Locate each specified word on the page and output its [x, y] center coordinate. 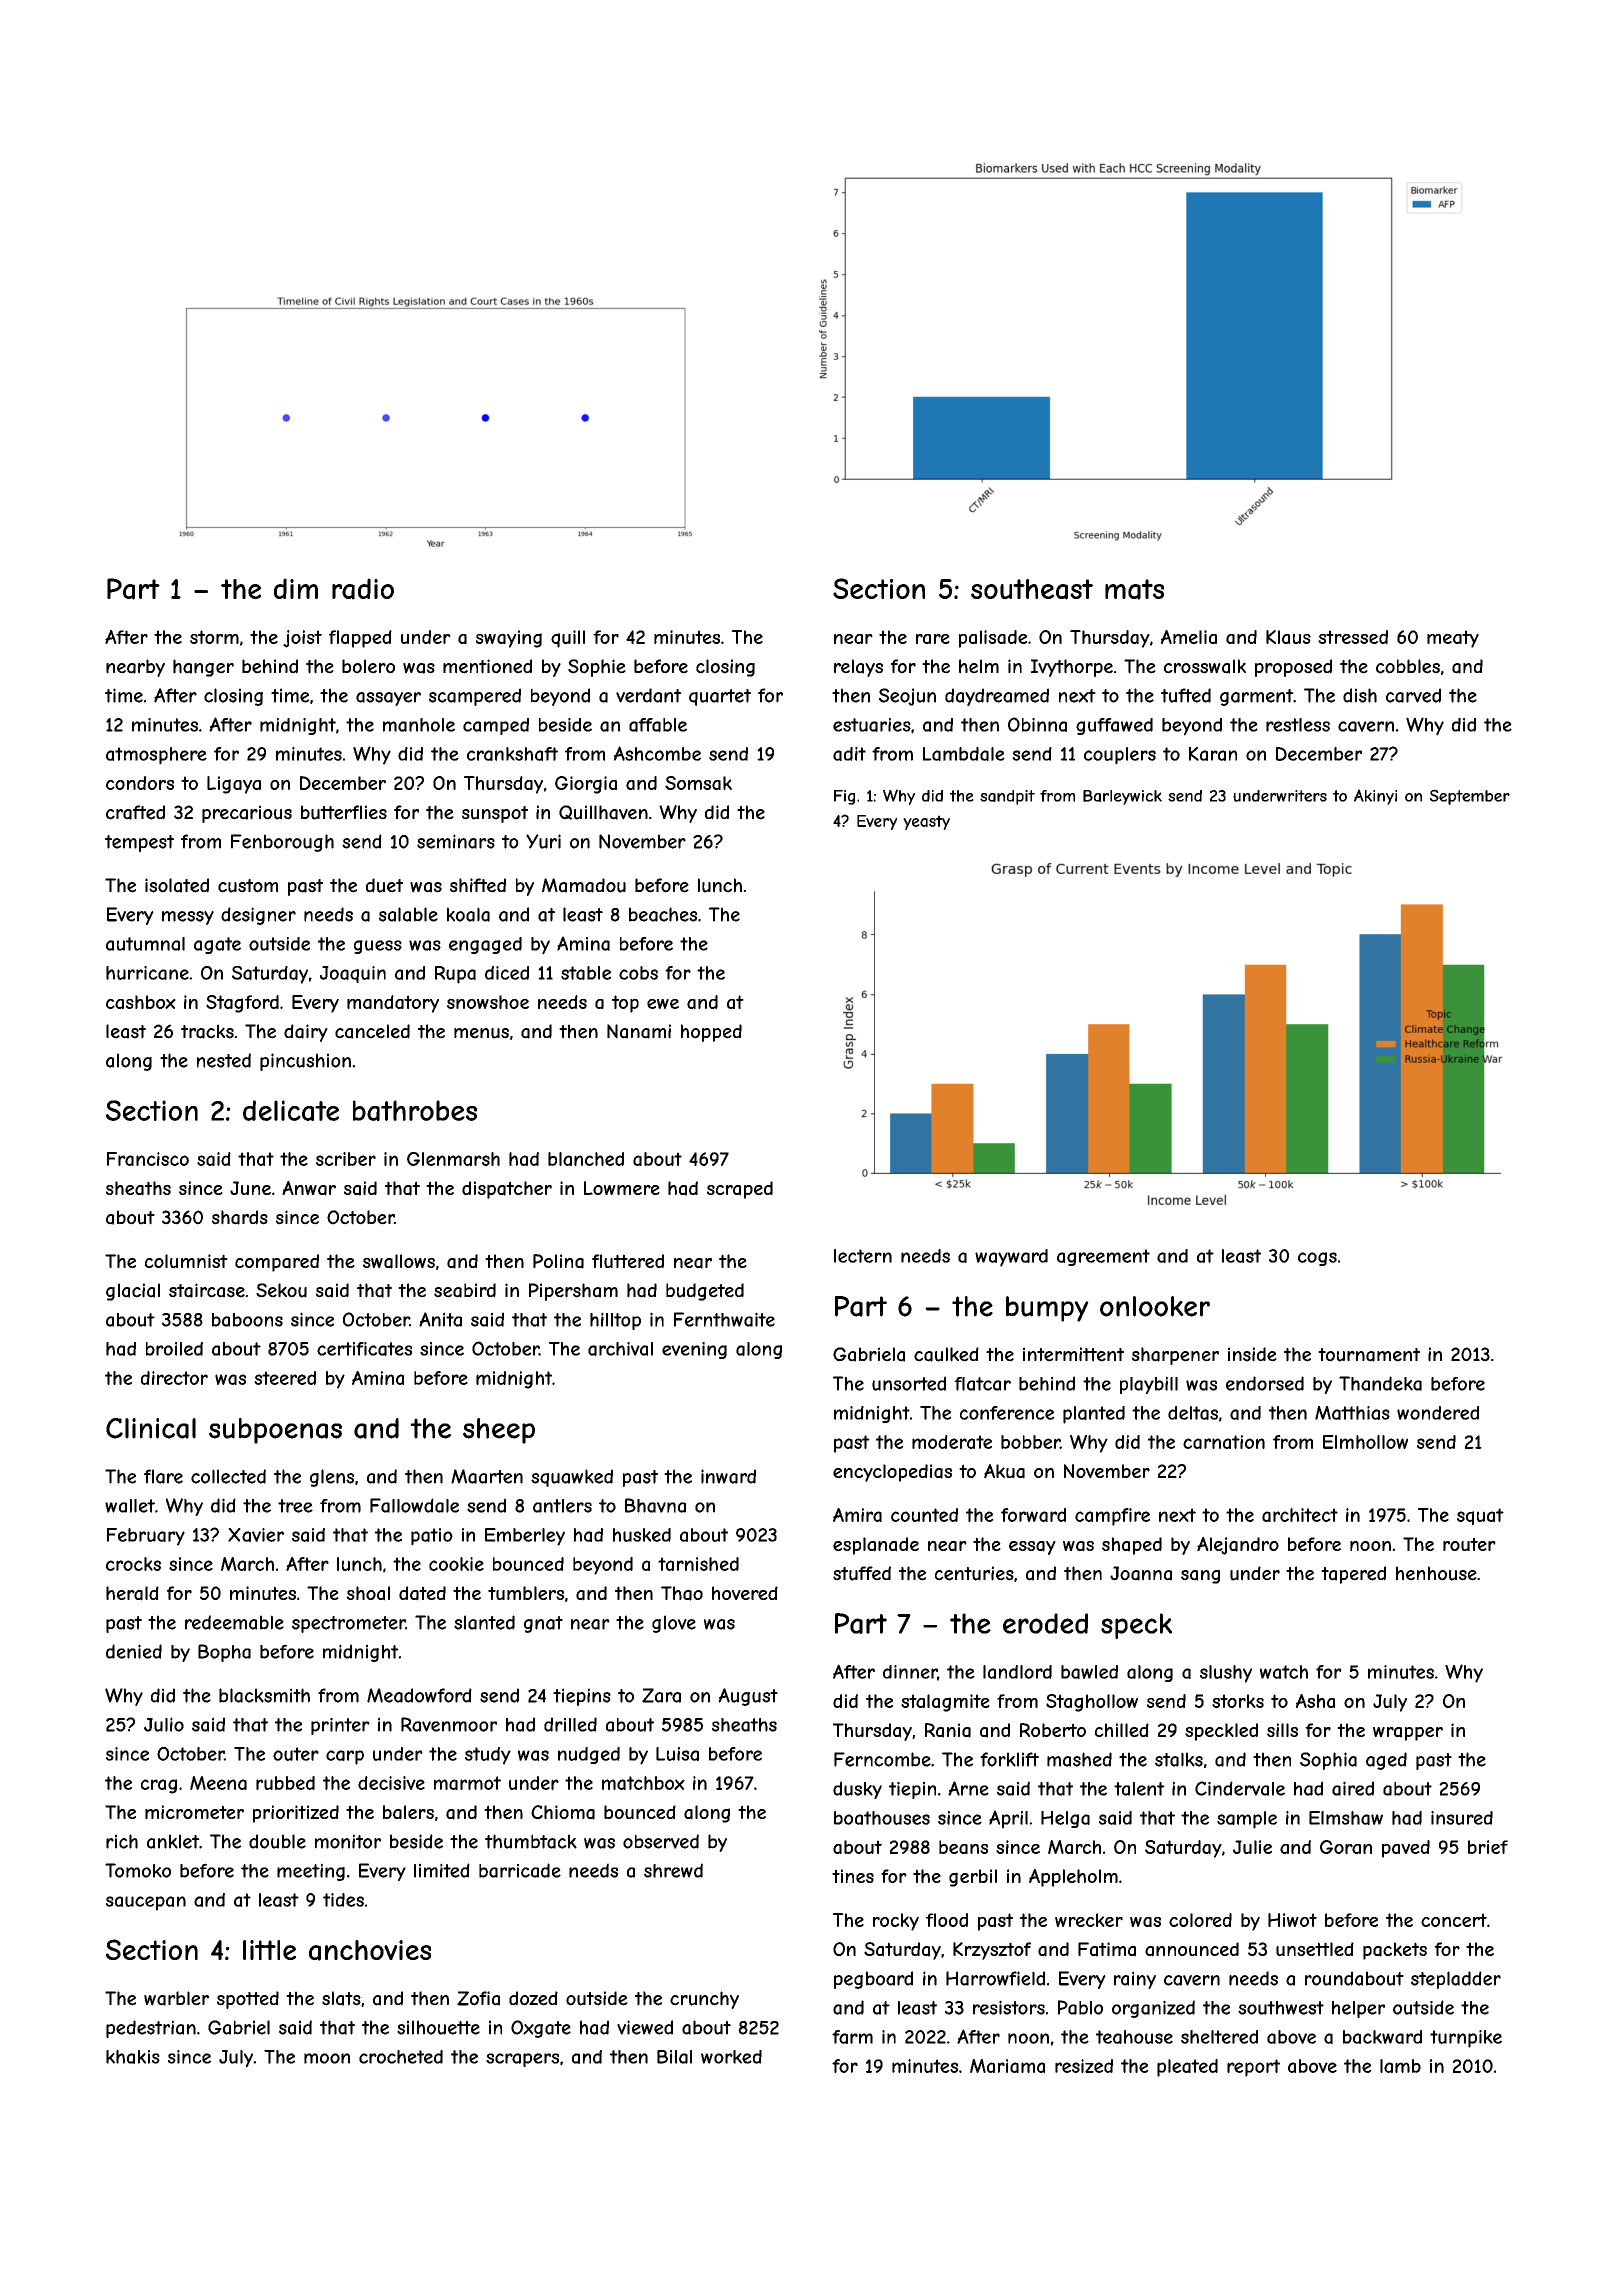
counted [924, 1515]
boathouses [882, 1818]
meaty [1453, 639]
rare [933, 639]
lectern [863, 1256]
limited [442, 1870]
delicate [291, 1110]
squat [1480, 1517]
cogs [1317, 1259]
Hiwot [1292, 1920]
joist [302, 639]
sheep [499, 1431]
